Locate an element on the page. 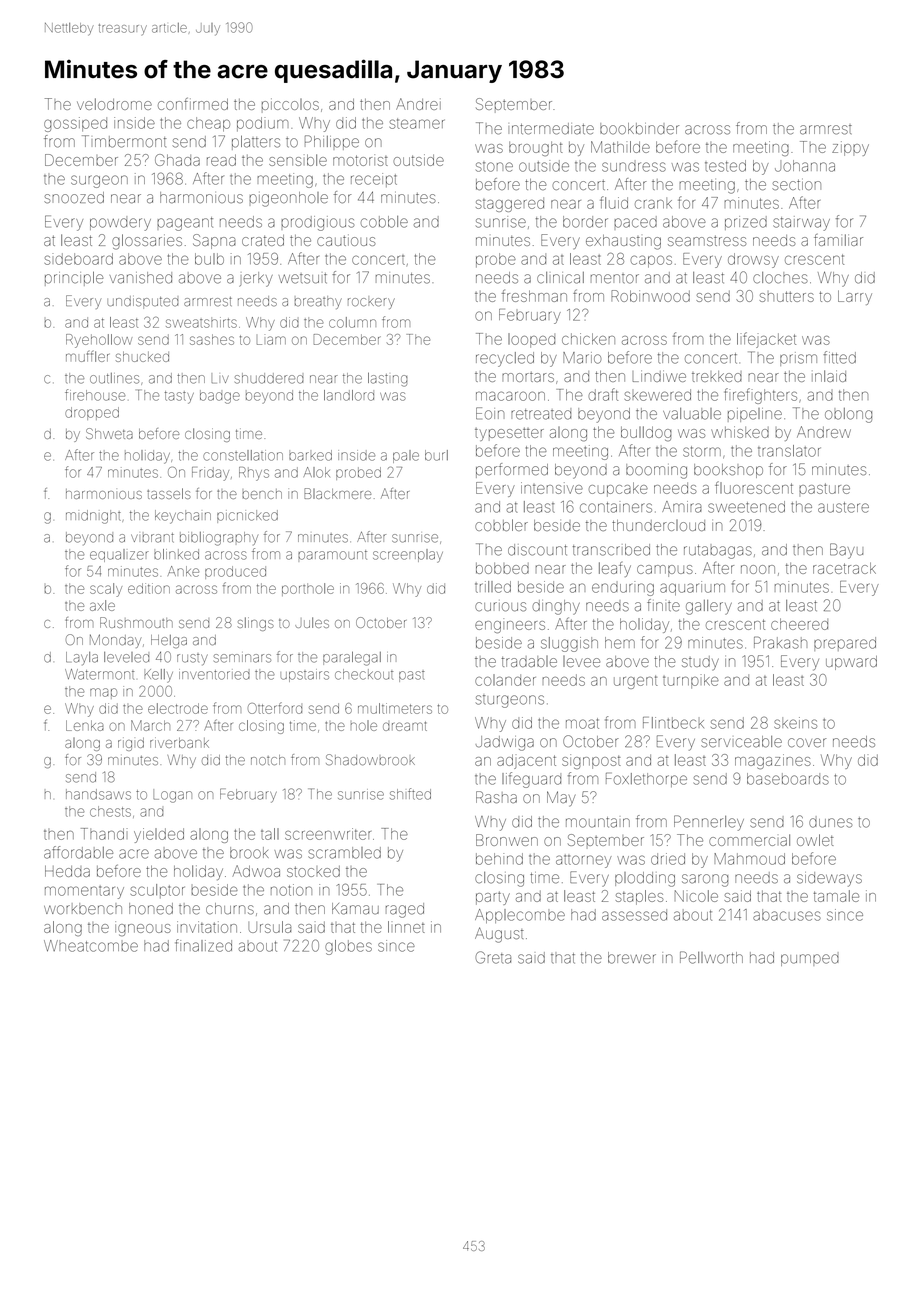  Shweta is located at coordinates (109, 433).
